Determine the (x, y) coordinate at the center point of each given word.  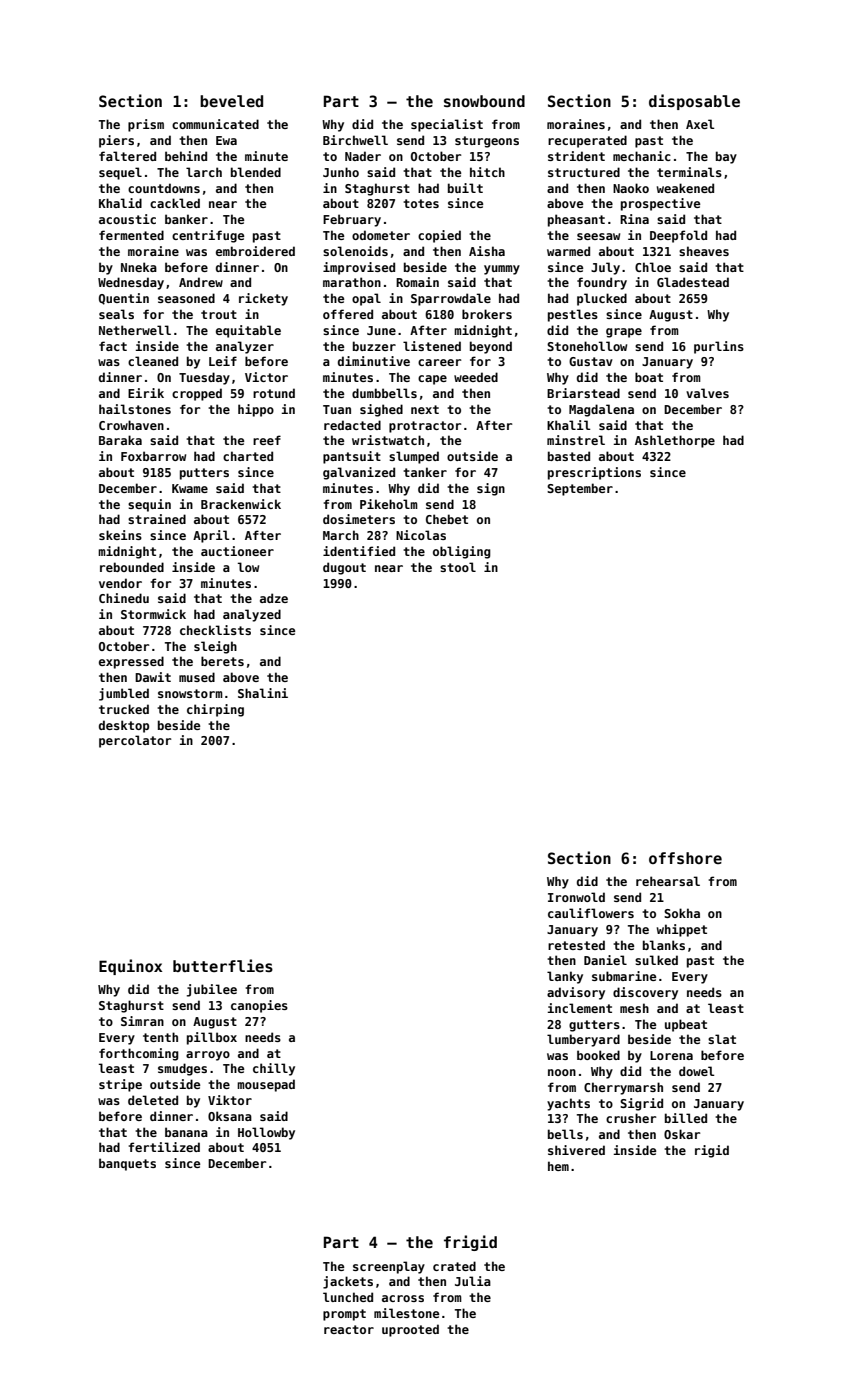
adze (274, 598)
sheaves (704, 251)
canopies (259, 1006)
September (580, 489)
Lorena (671, 1055)
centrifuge (208, 236)
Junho (341, 172)
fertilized (164, 1147)
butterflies (223, 965)
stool (458, 567)
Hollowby (266, 1133)
